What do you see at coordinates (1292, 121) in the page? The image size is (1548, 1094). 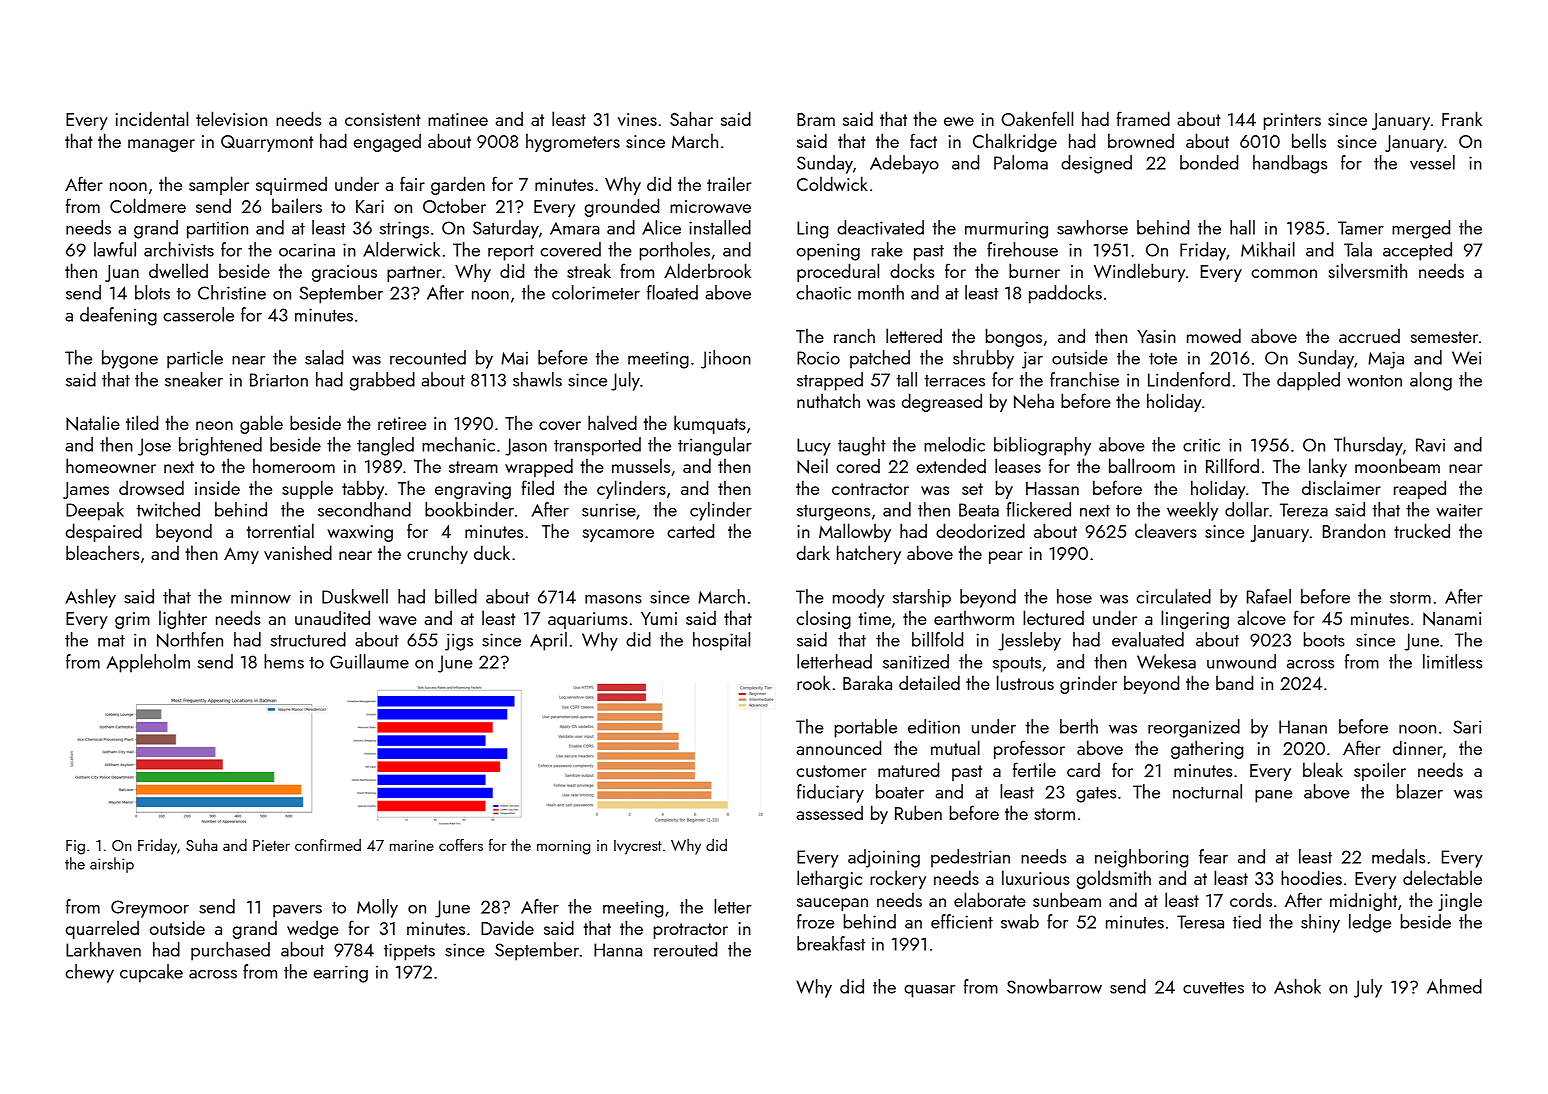 I see `printers` at bounding box center [1292, 121].
